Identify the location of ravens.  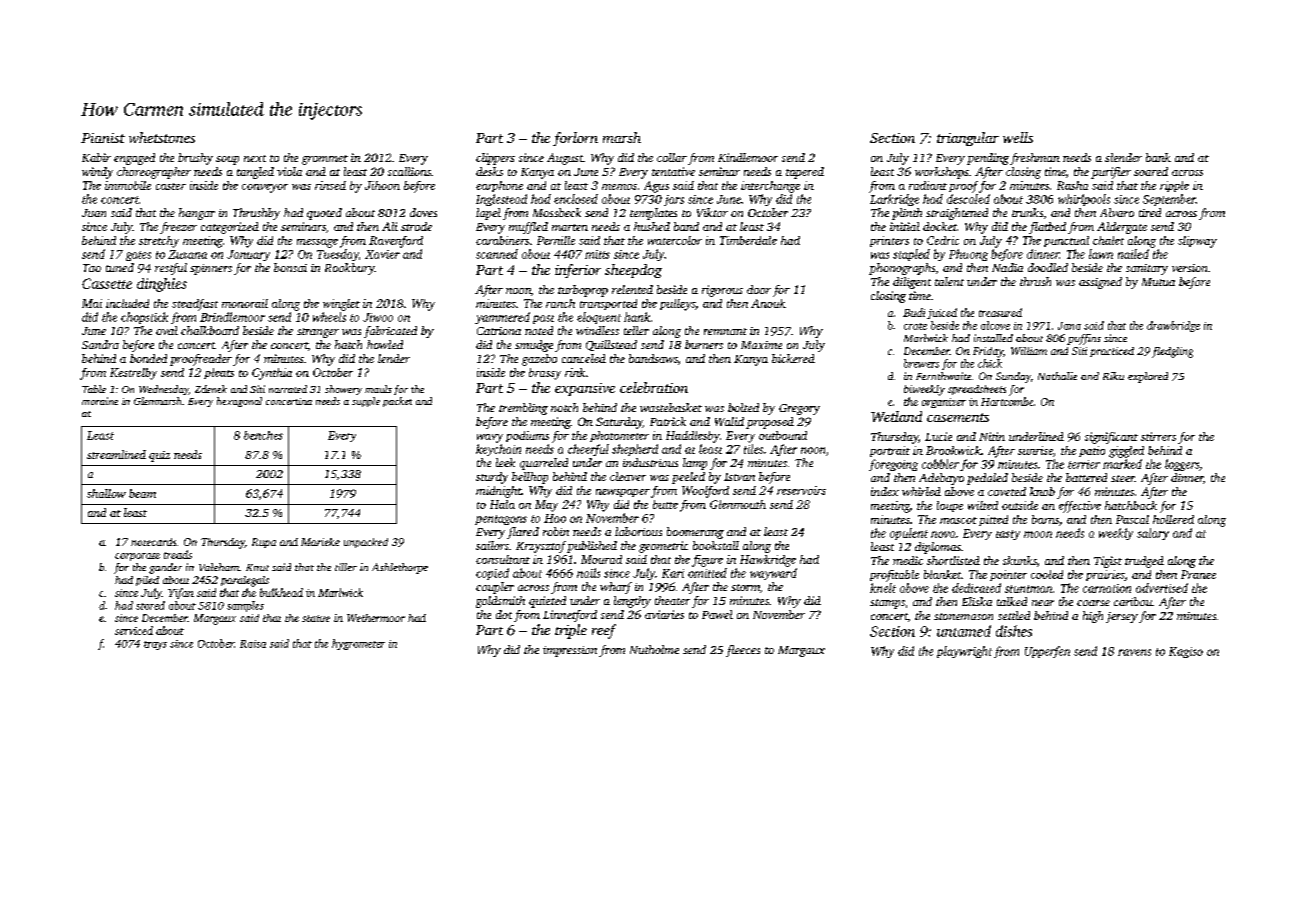
(1134, 652).
